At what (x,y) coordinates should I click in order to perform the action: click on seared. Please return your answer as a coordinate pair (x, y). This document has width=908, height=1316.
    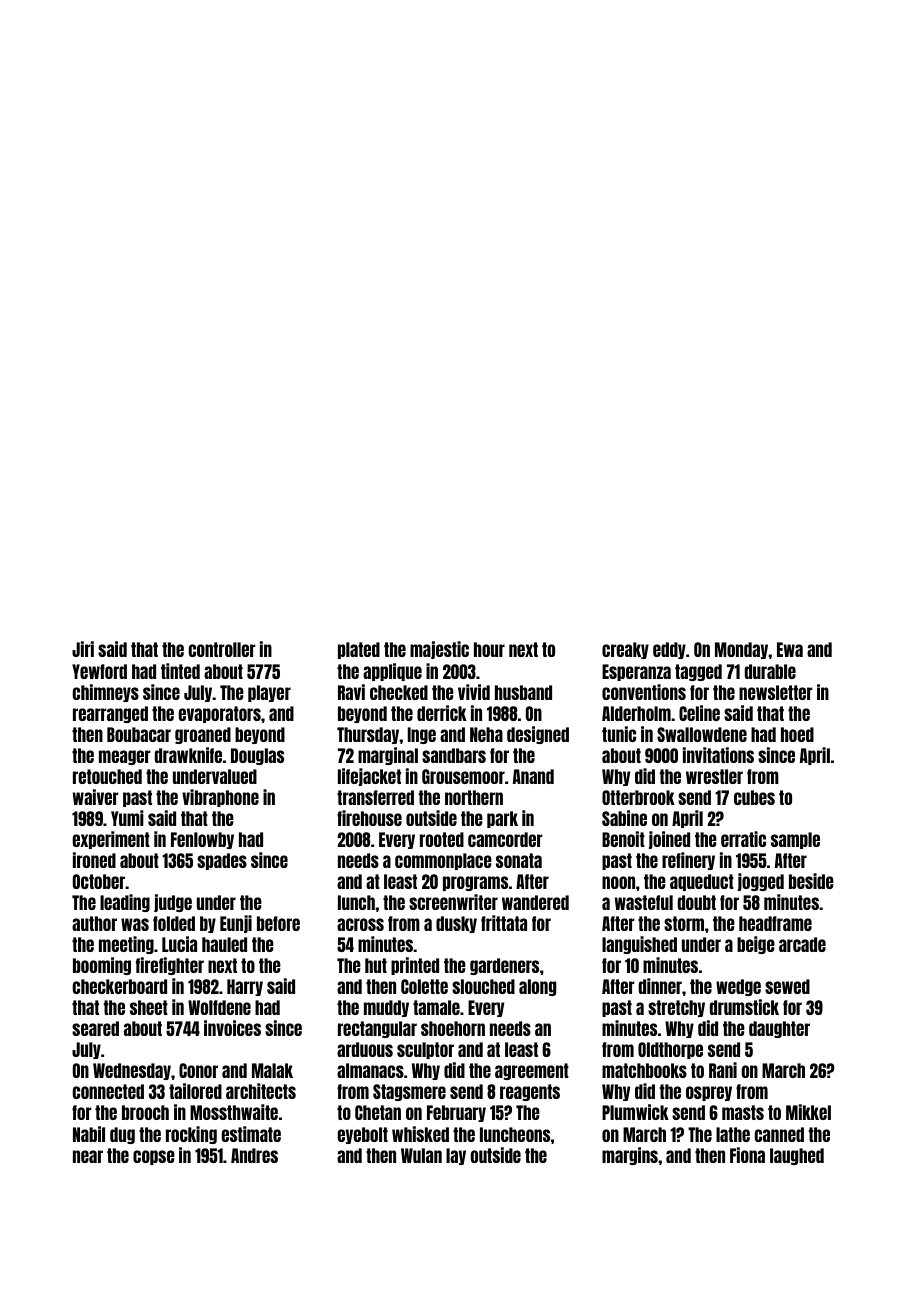
    Looking at the image, I should click on (95, 1028).
